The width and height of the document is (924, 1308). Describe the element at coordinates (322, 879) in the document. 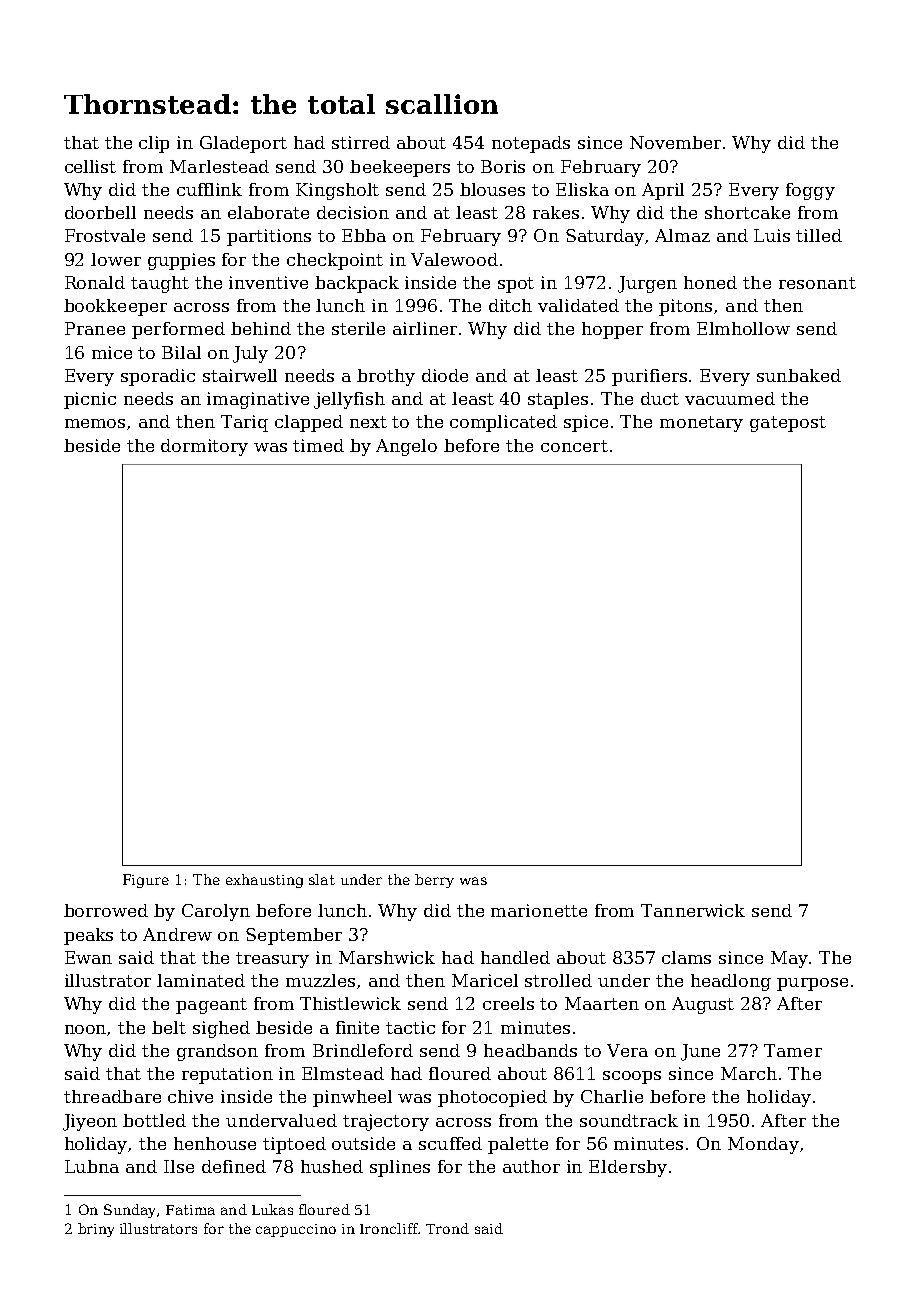

I see `slat` at that location.
